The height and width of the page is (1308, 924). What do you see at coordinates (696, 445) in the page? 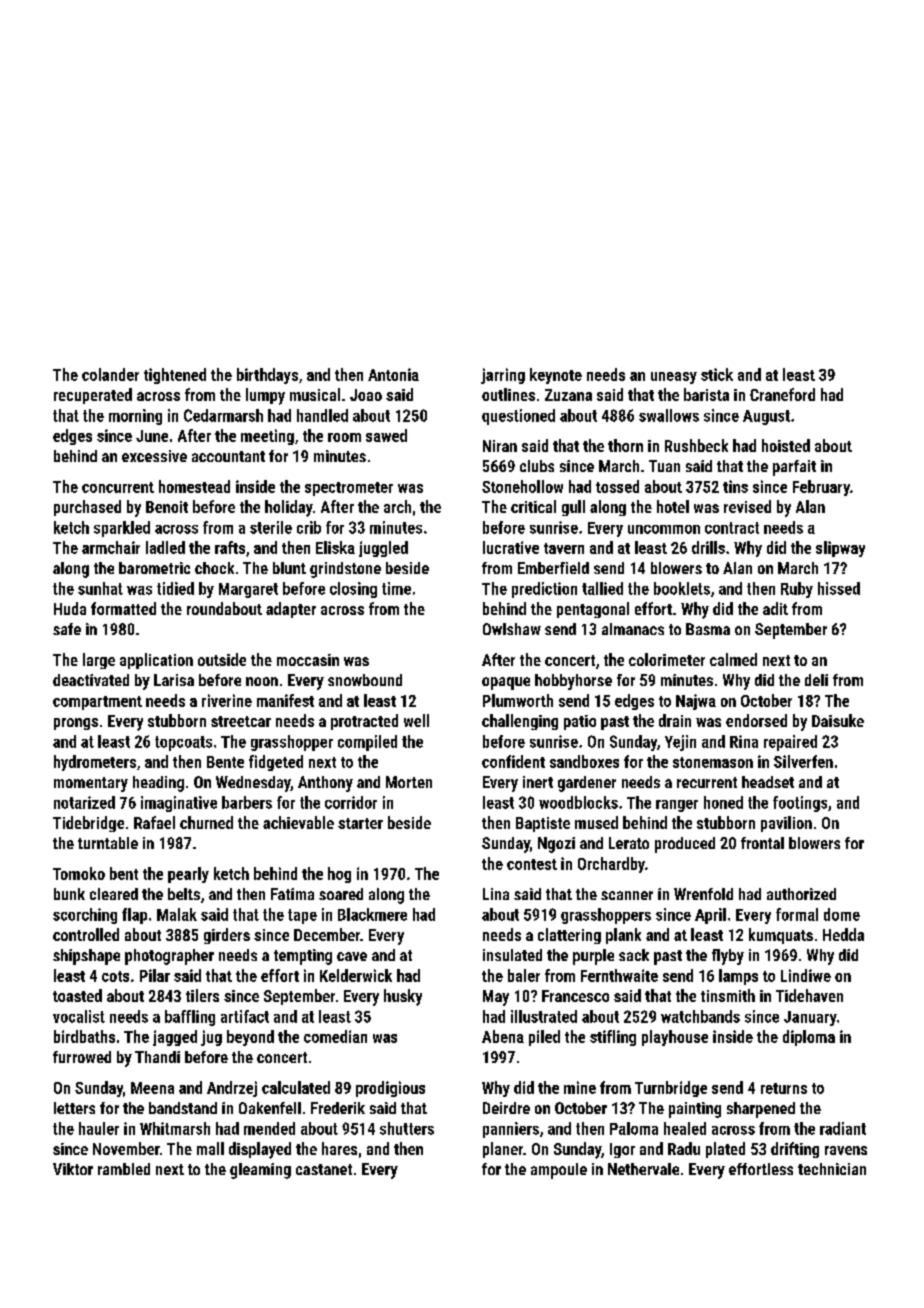
I see `Rushbeck` at bounding box center [696, 445].
